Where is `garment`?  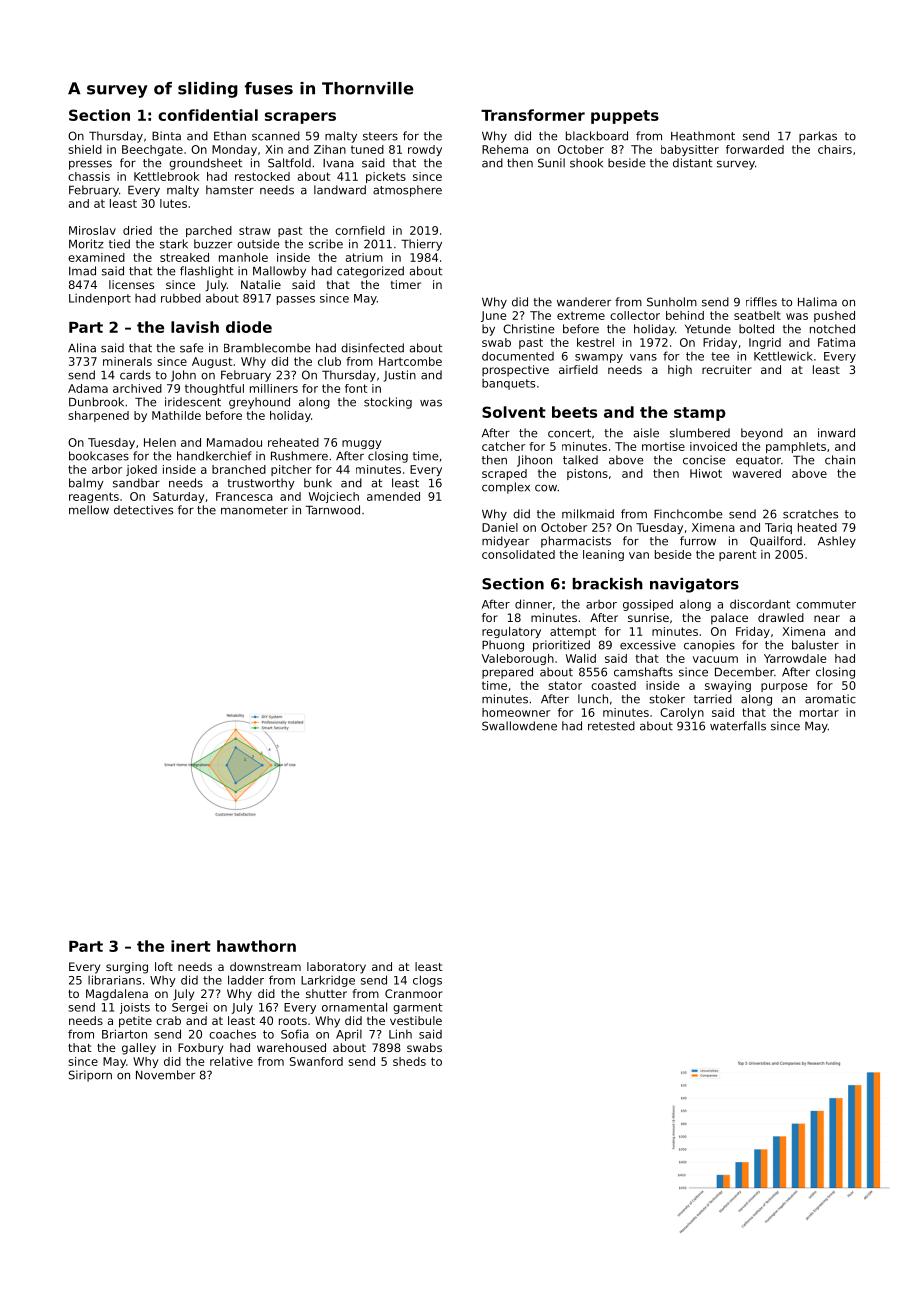
garment is located at coordinates (417, 1008).
